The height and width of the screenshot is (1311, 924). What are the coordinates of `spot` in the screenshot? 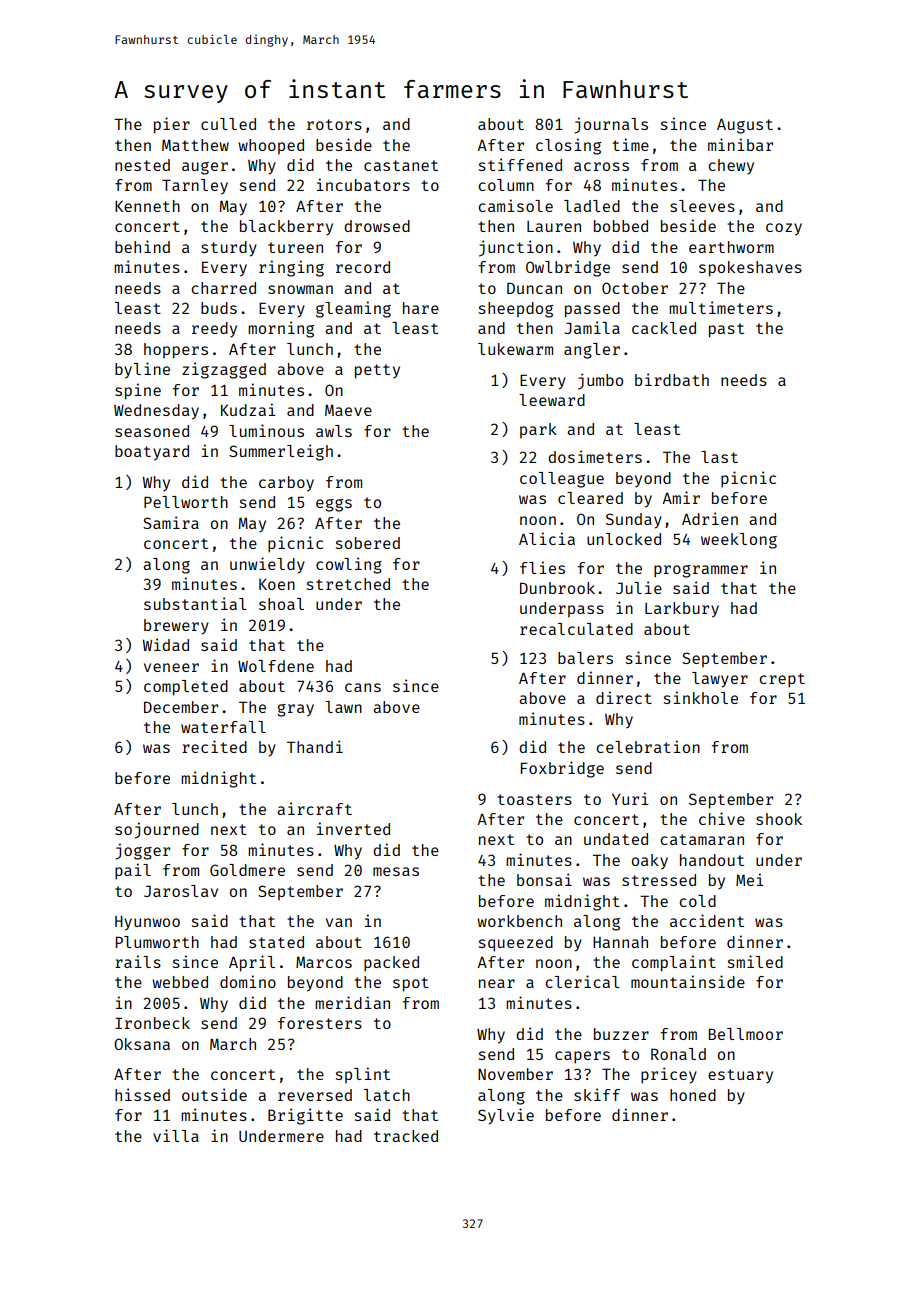 It's located at (411, 984).
